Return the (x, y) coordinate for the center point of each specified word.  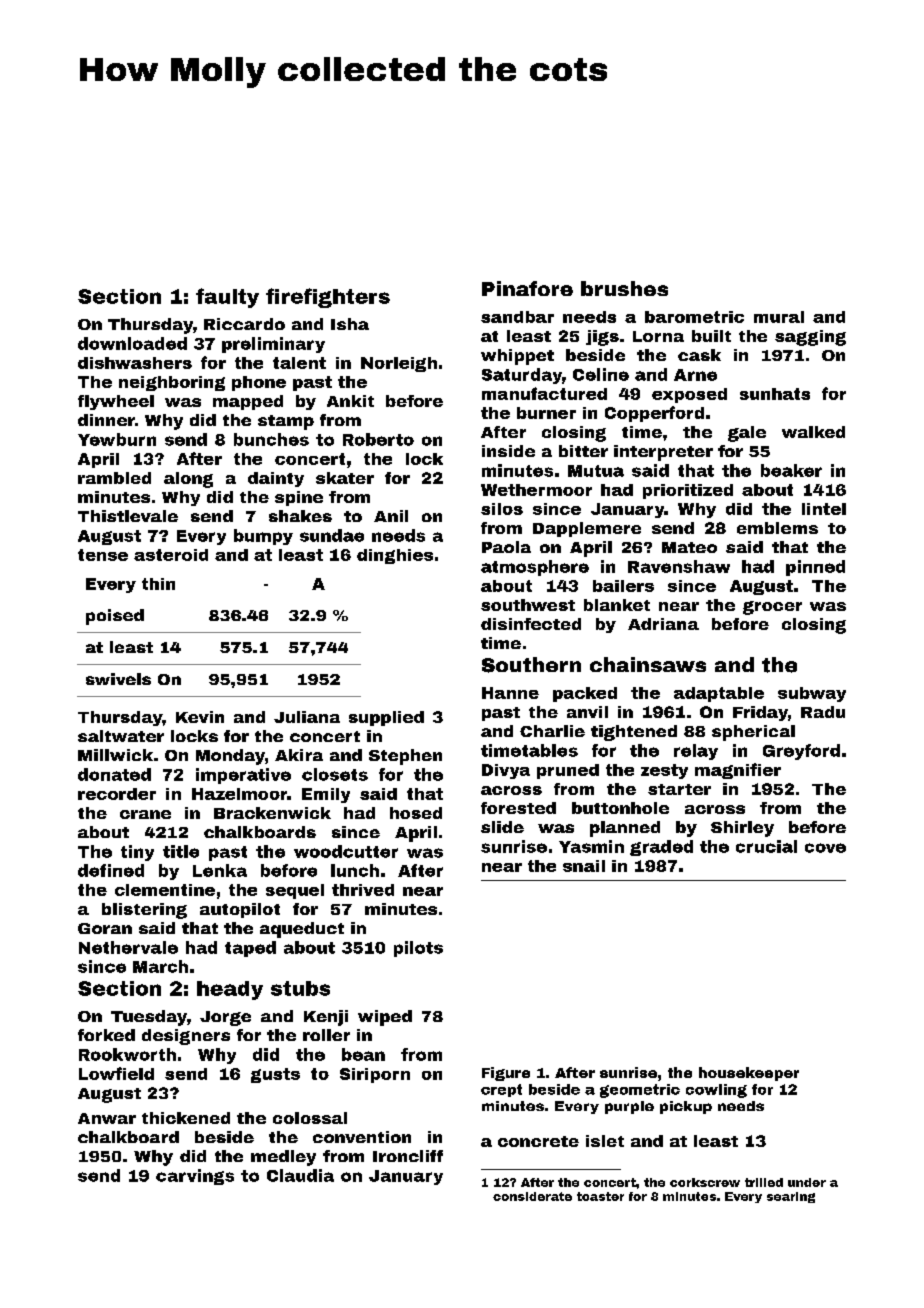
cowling (716, 1091)
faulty (227, 298)
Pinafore (527, 288)
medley (283, 1158)
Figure (506, 1074)
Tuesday (149, 1018)
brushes (624, 288)
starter (679, 789)
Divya (506, 771)
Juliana (307, 717)
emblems (777, 528)
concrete (538, 1141)
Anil (391, 516)
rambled (114, 478)
